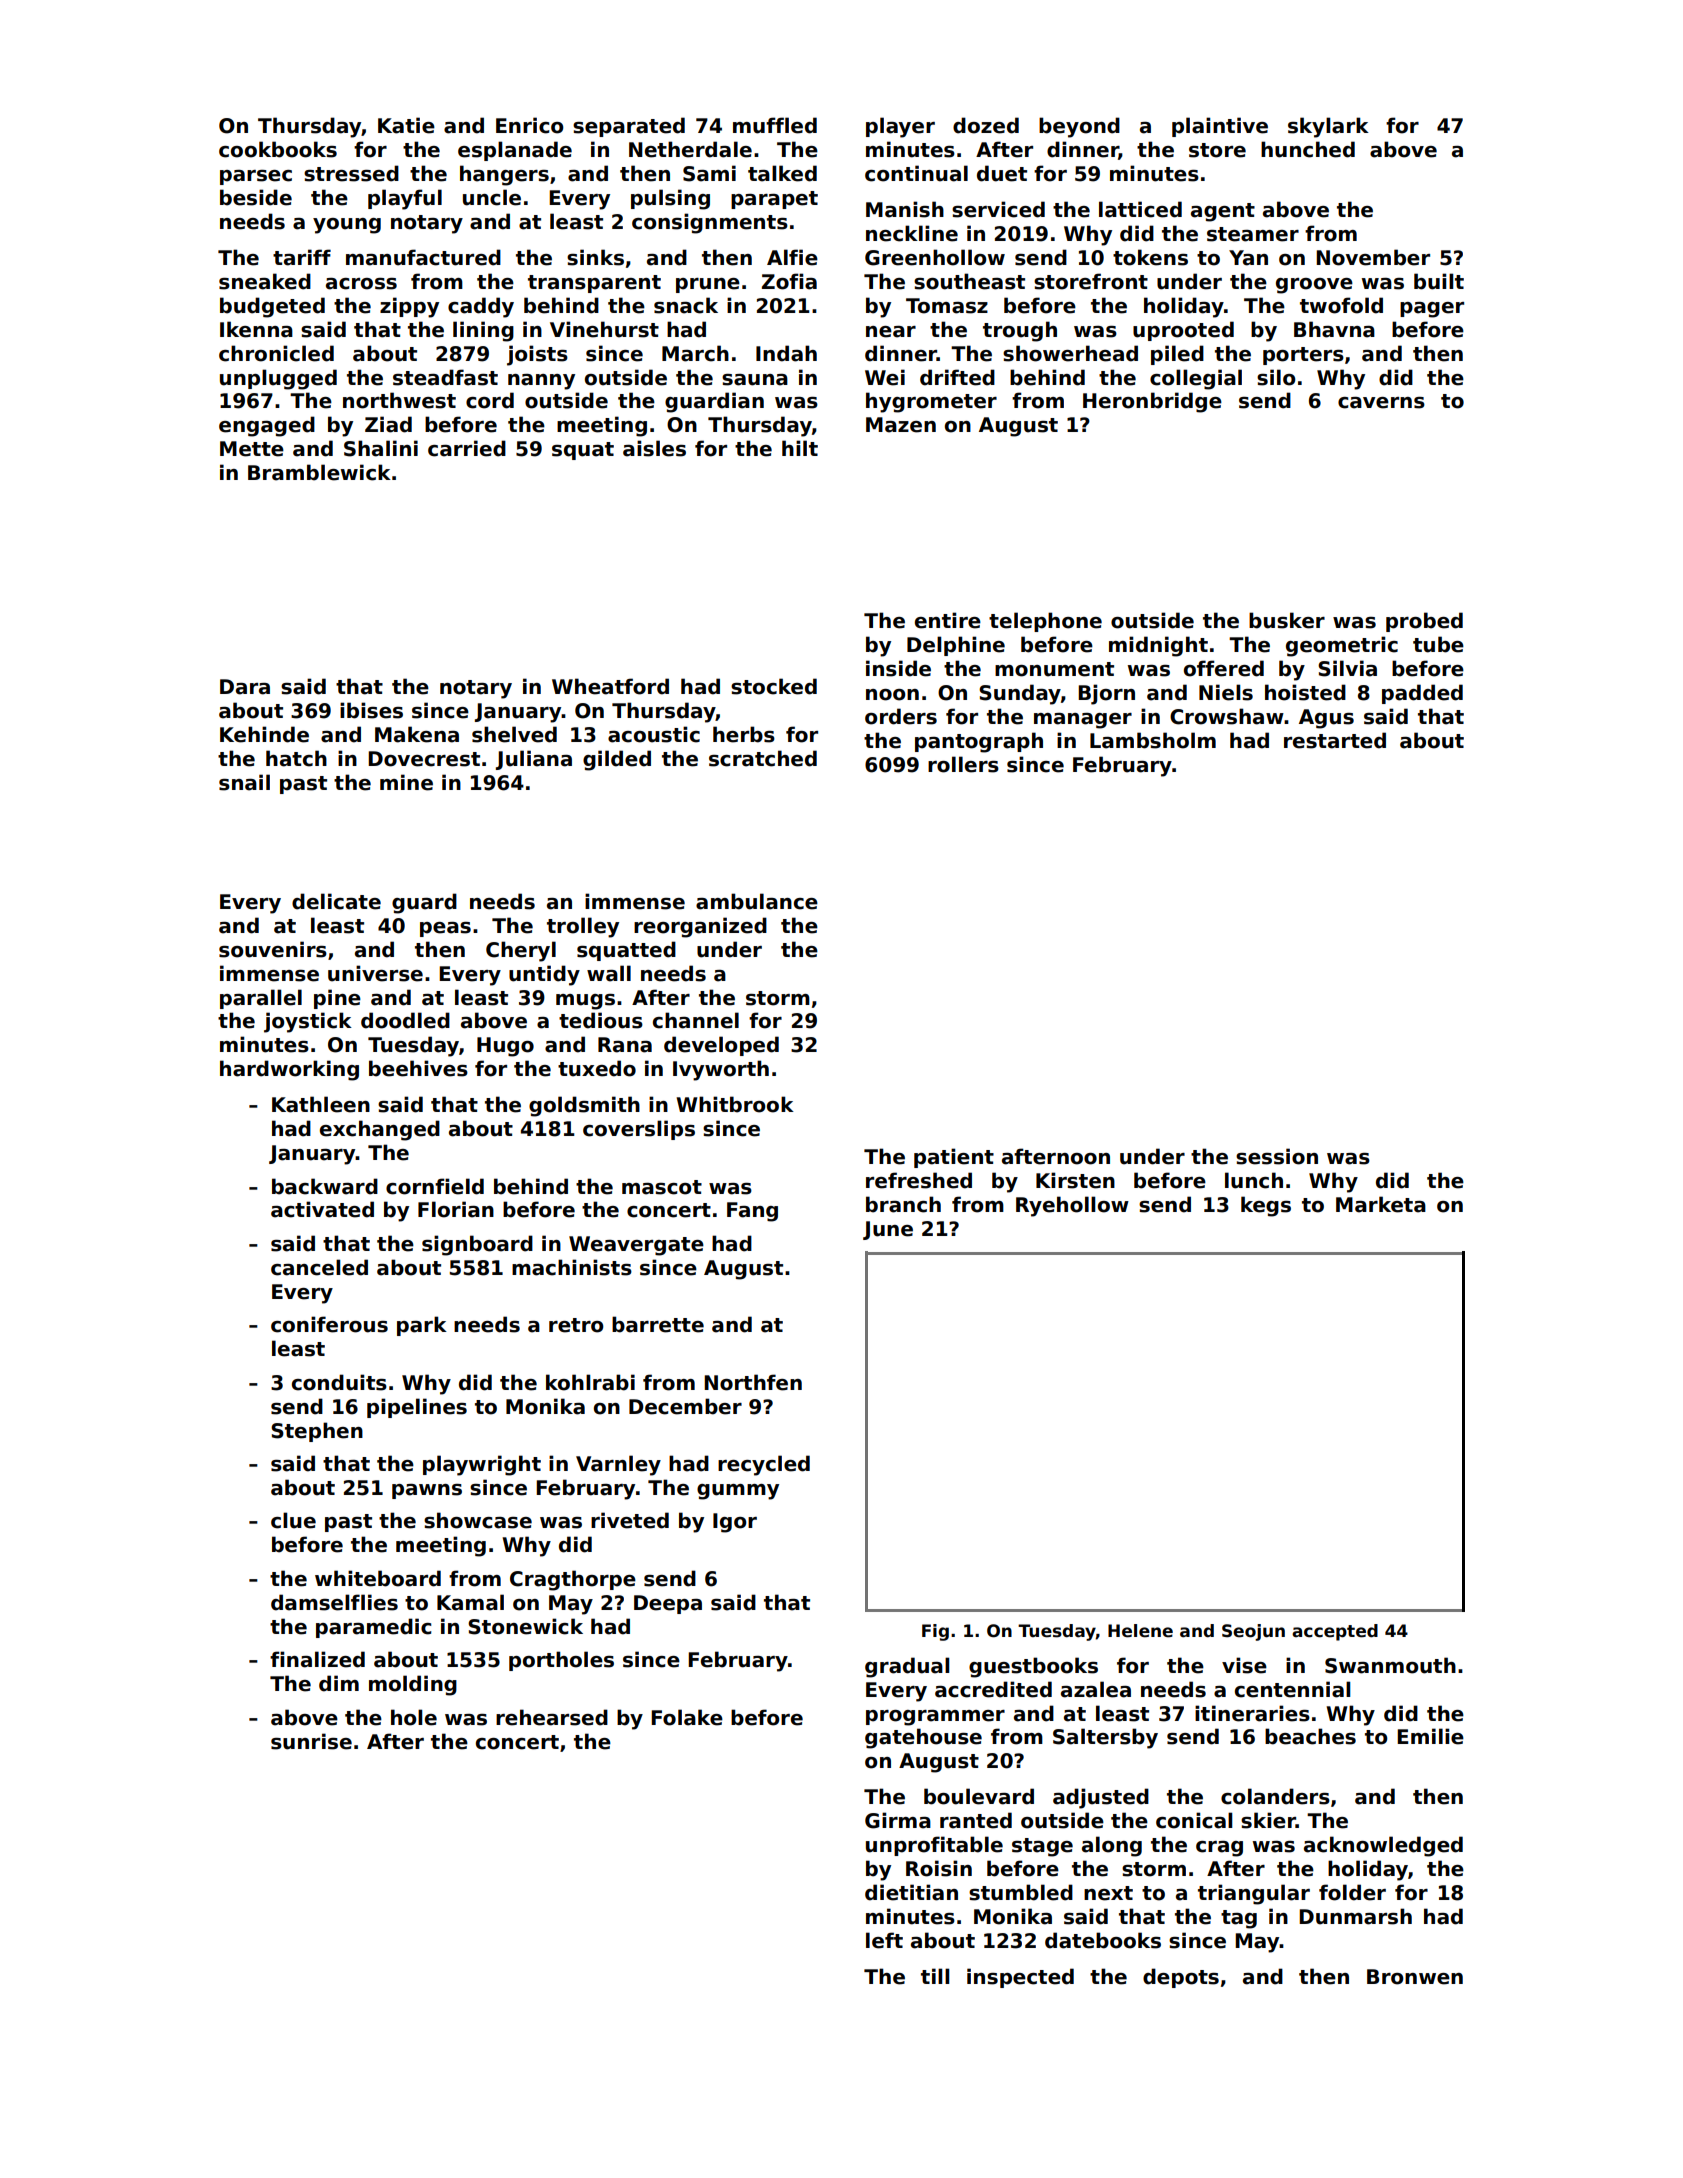  I want to click on Stonewick, so click(525, 1626).
